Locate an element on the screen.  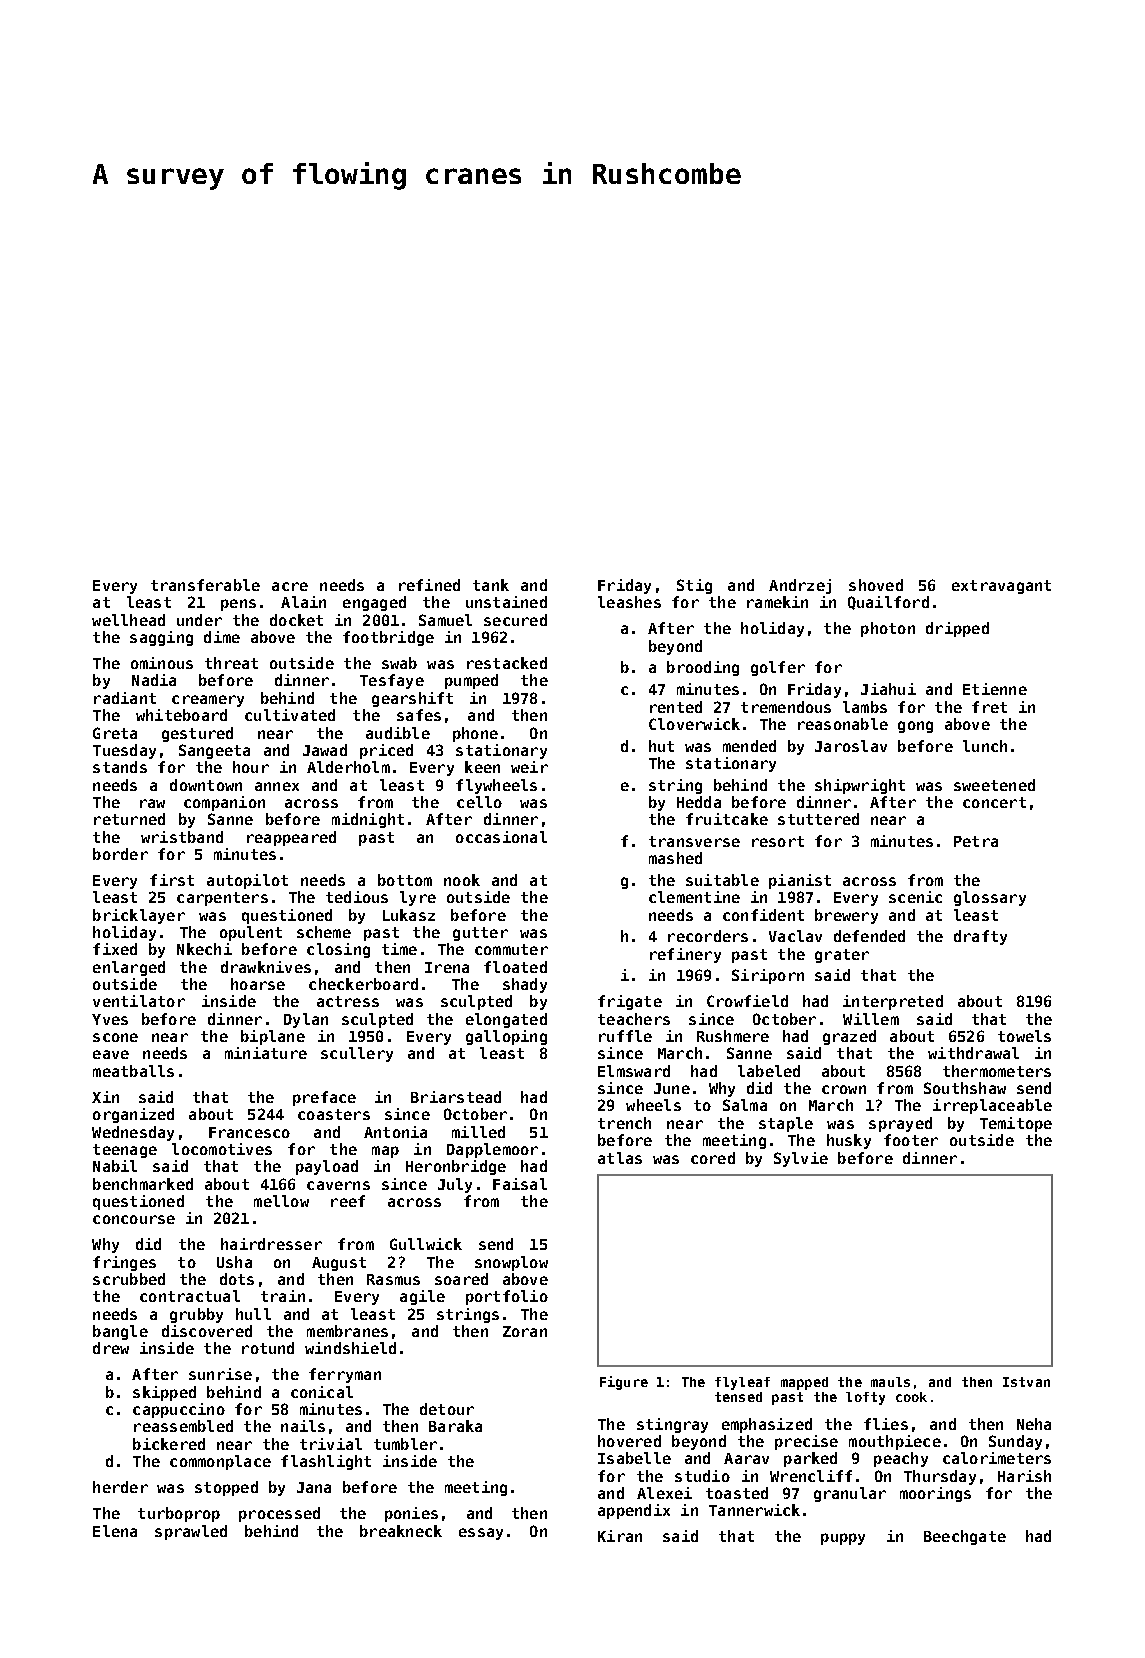
Elena is located at coordinates (115, 1531).
